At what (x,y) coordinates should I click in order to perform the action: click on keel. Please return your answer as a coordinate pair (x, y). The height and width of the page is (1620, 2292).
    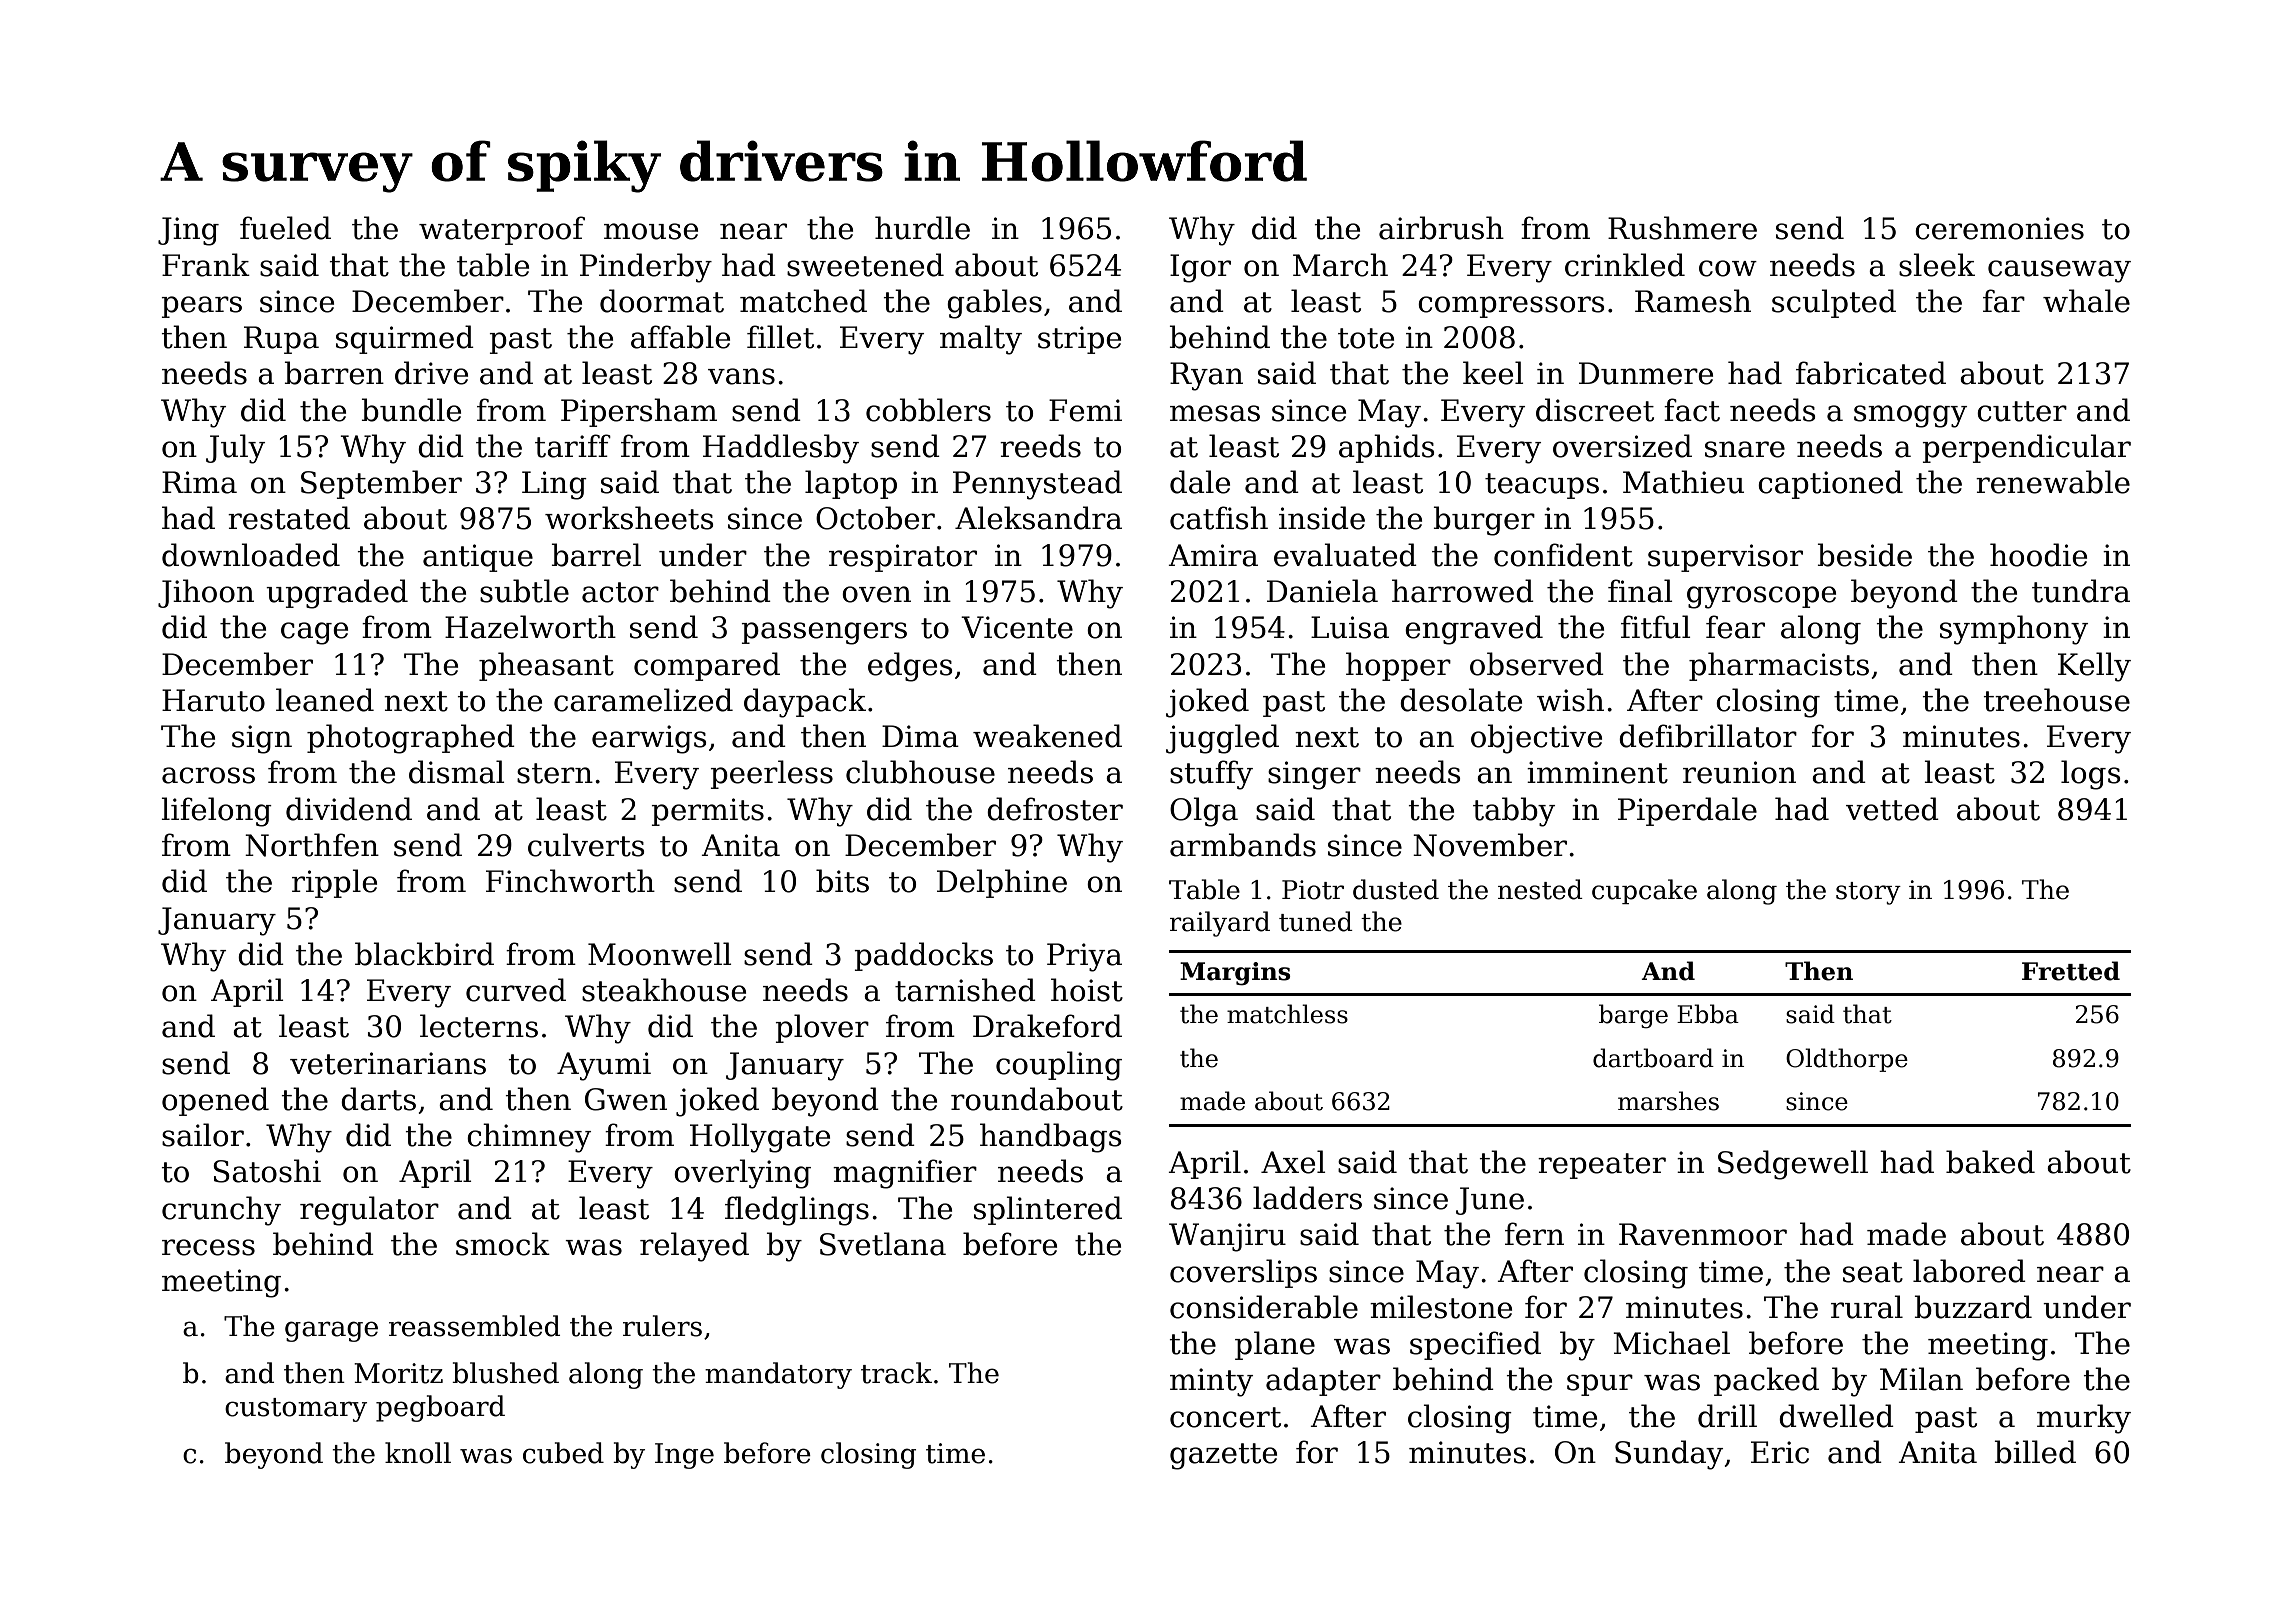
    Looking at the image, I should click on (1493, 373).
